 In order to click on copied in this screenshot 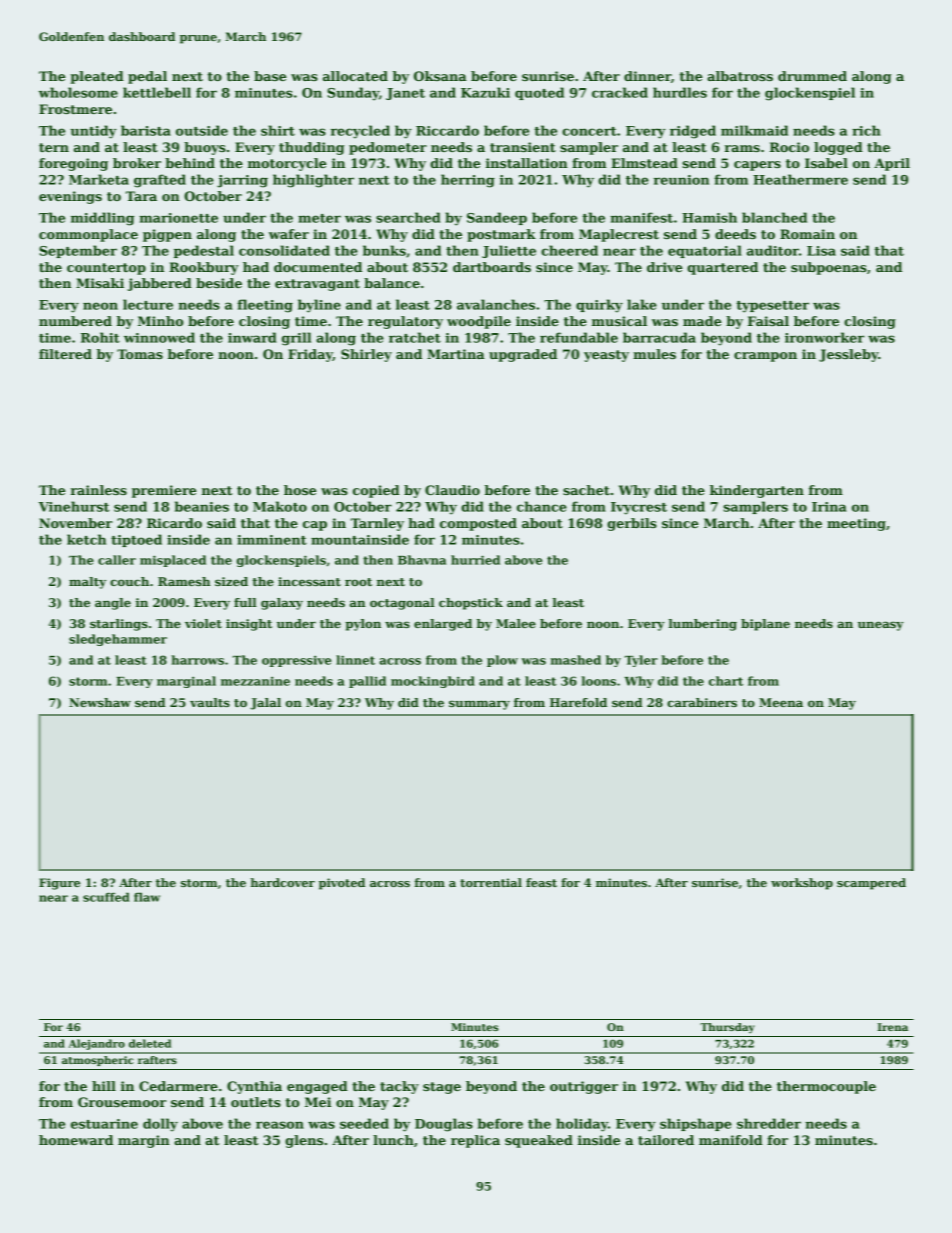, I will do `click(376, 491)`.
